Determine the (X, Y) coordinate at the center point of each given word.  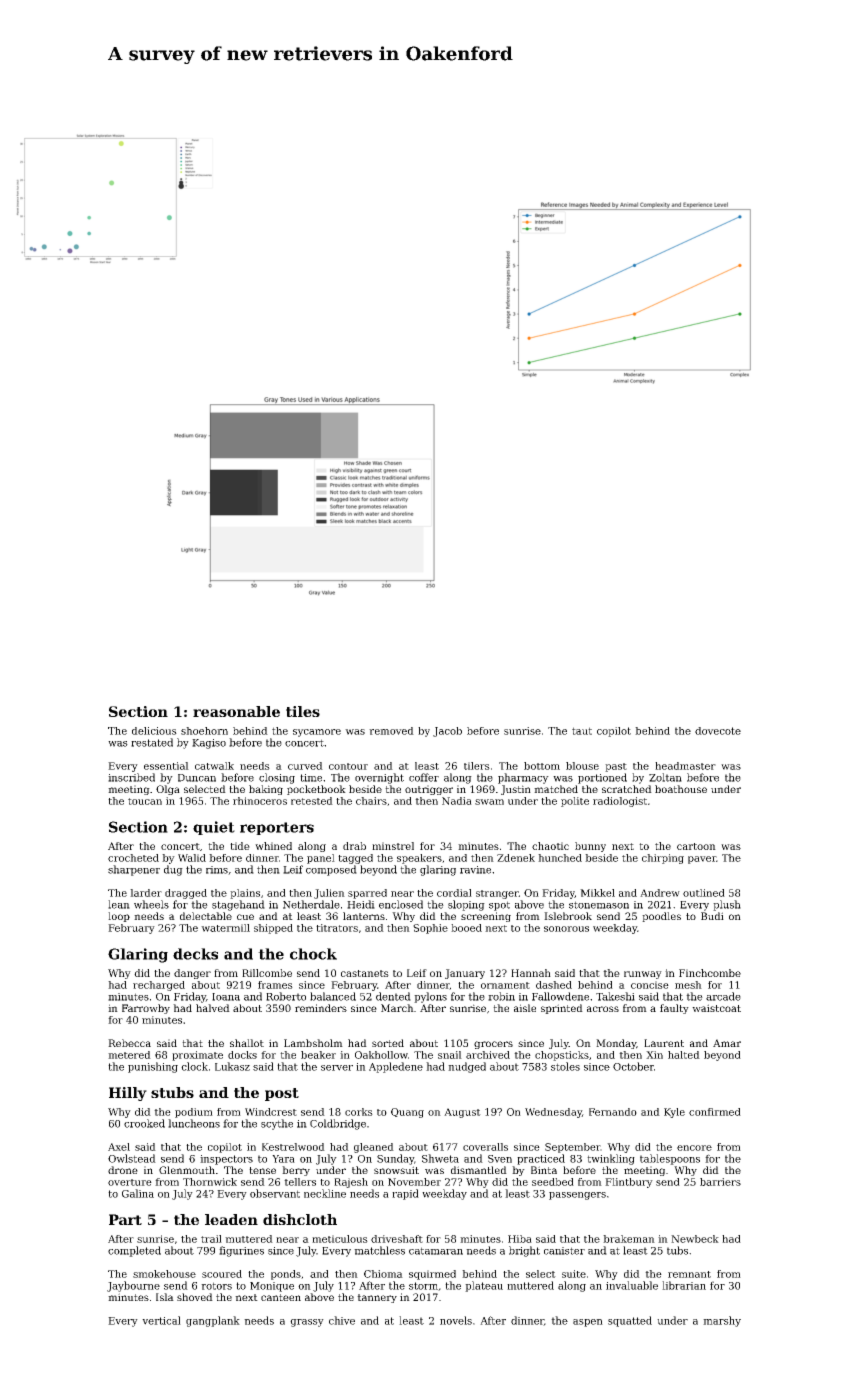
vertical (161, 1320)
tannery (377, 1298)
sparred (367, 894)
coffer (424, 777)
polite (575, 802)
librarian (684, 1285)
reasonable (236, 711)
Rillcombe (267, 973)
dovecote (718, 731)
